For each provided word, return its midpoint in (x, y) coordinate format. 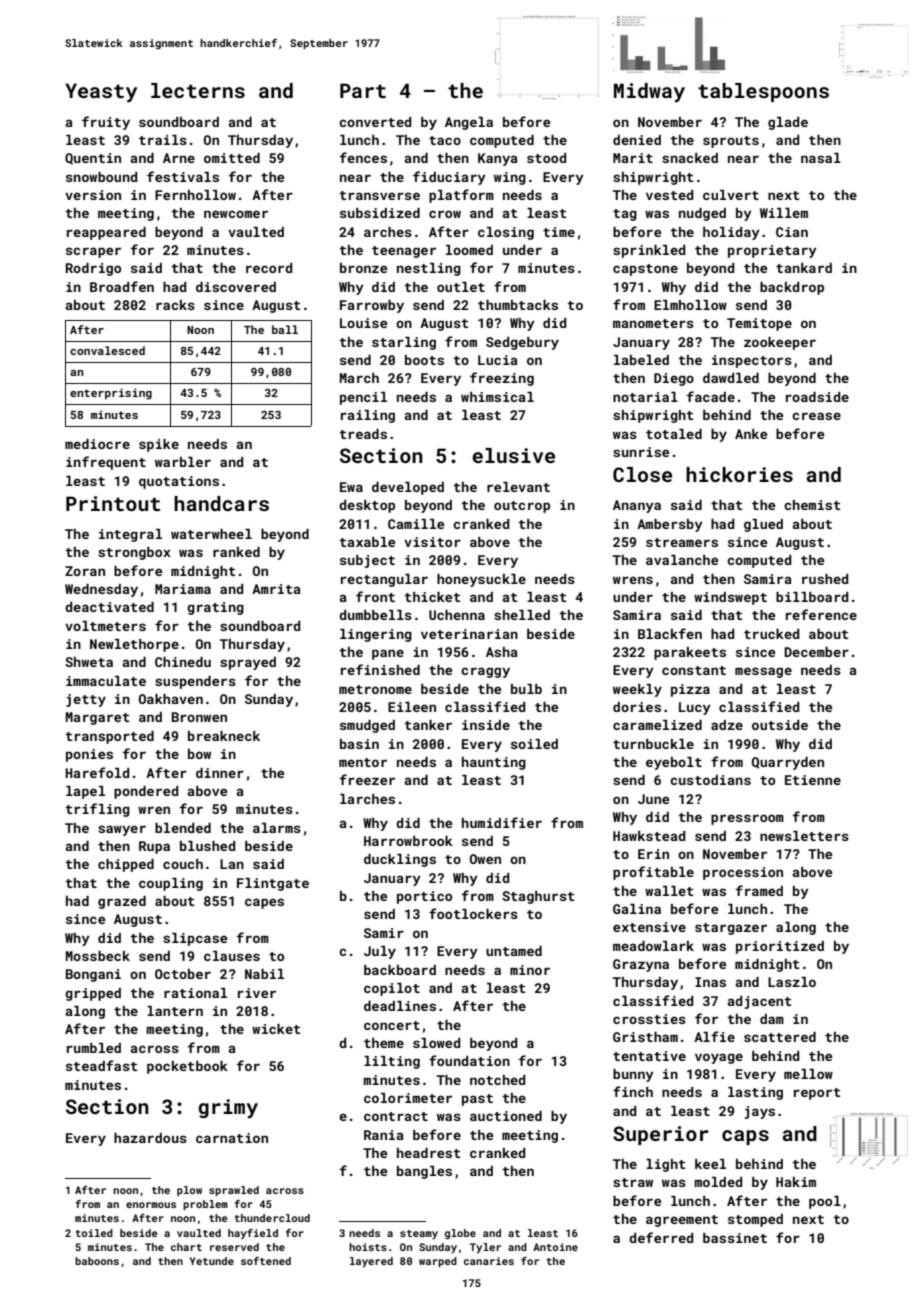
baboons (97, 1261)
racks (175, 305)
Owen (485, 859)
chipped (126, 865)
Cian (792, 232)
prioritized (780, 947)
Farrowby (372, 306)
